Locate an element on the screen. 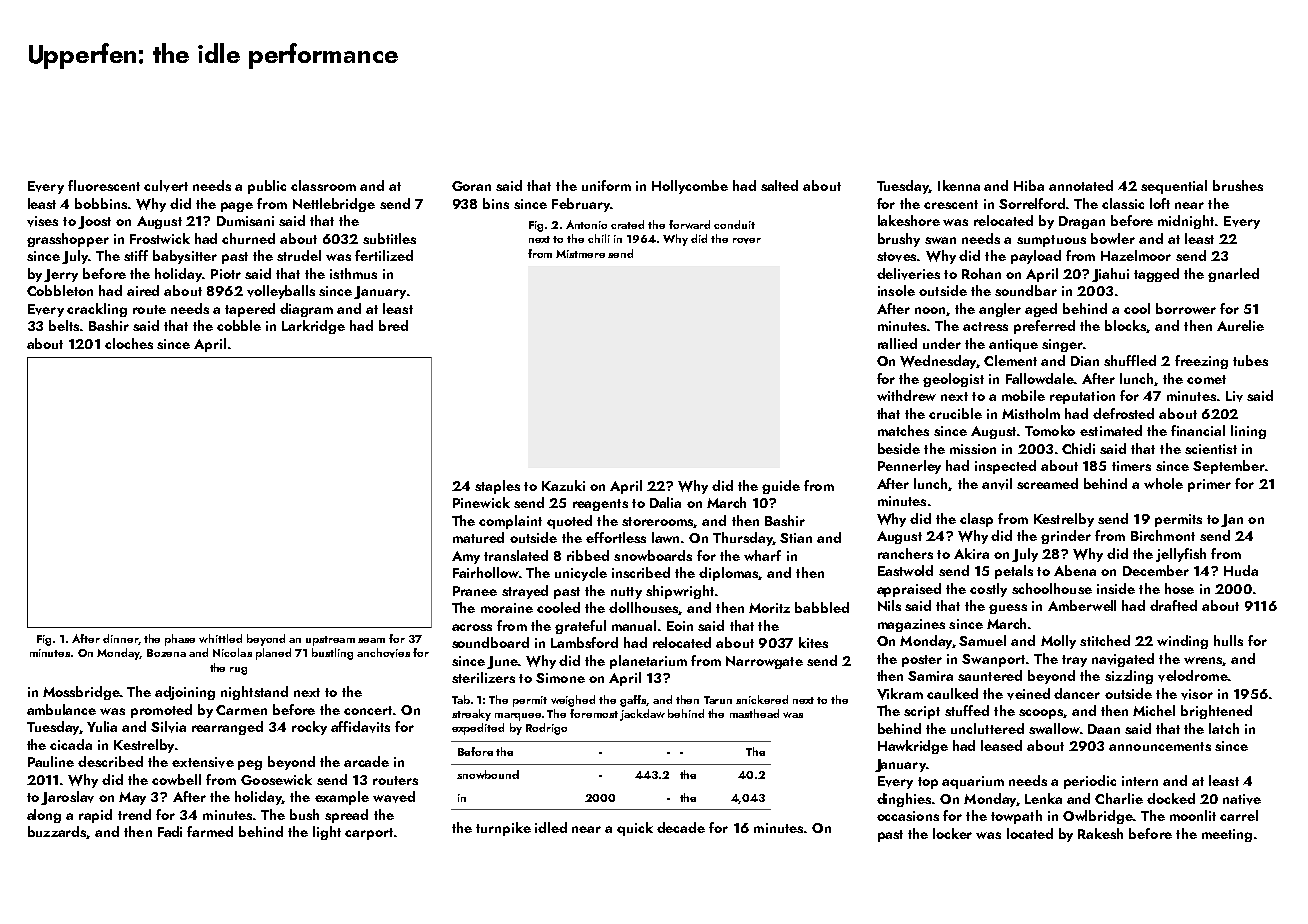  marquee is located at coordinates (518, 717).
